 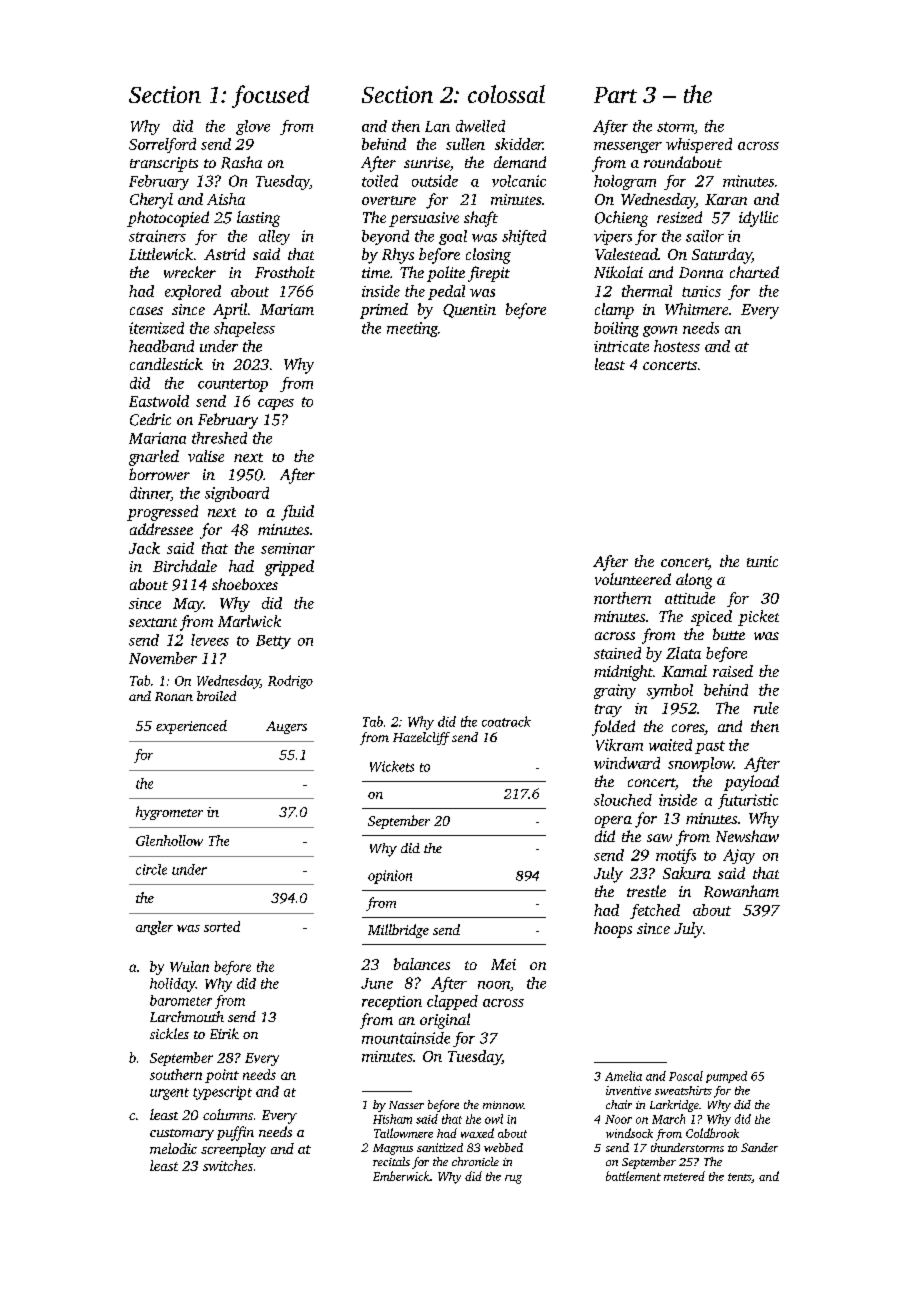 What do you see at coordinates (520, 162) in the screenshot?
I see `demand` at bounding box center [520, 162].
